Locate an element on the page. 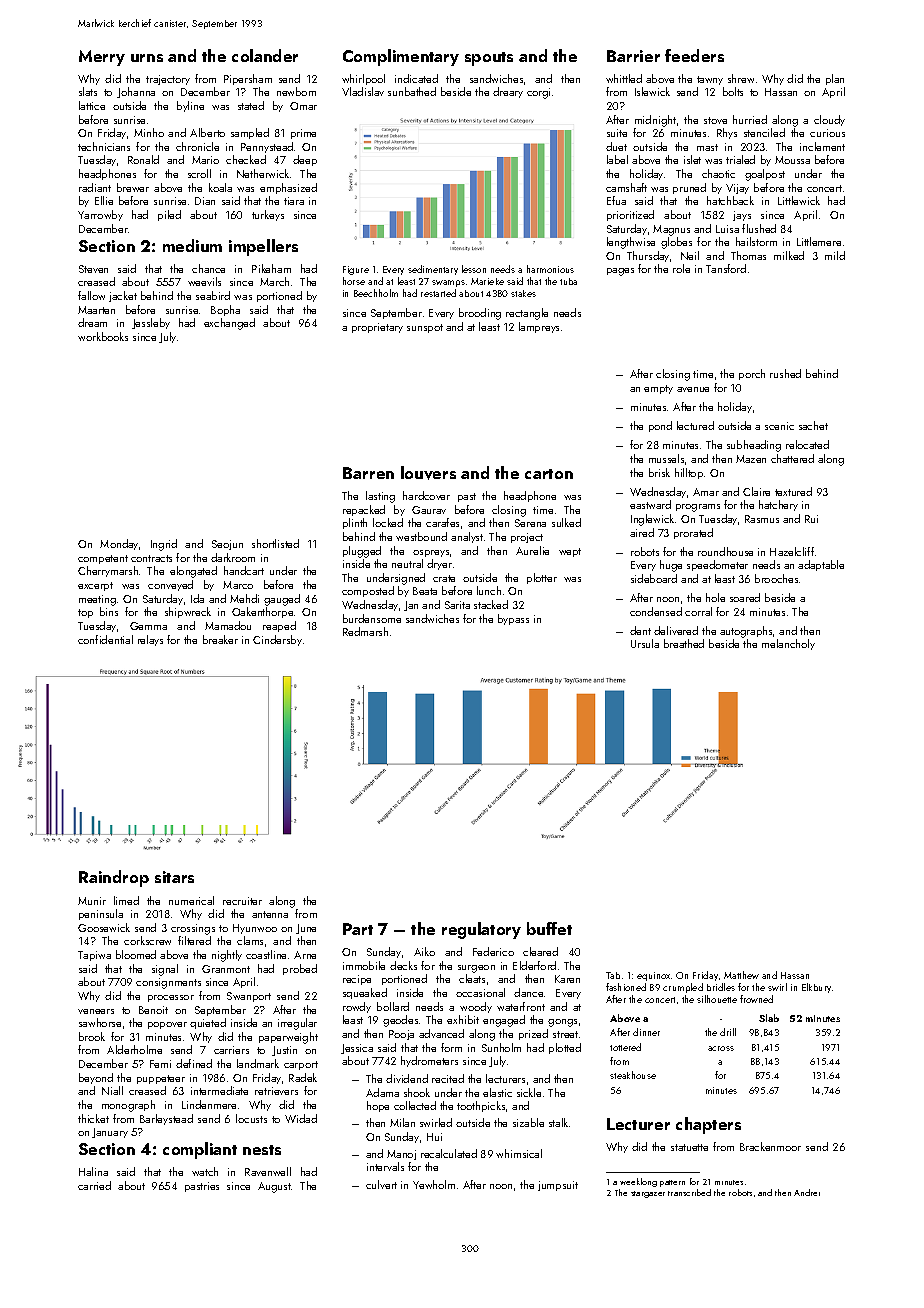 The height and width of the document is (1308, 924). Merry is located at coordinates (102, 58).
